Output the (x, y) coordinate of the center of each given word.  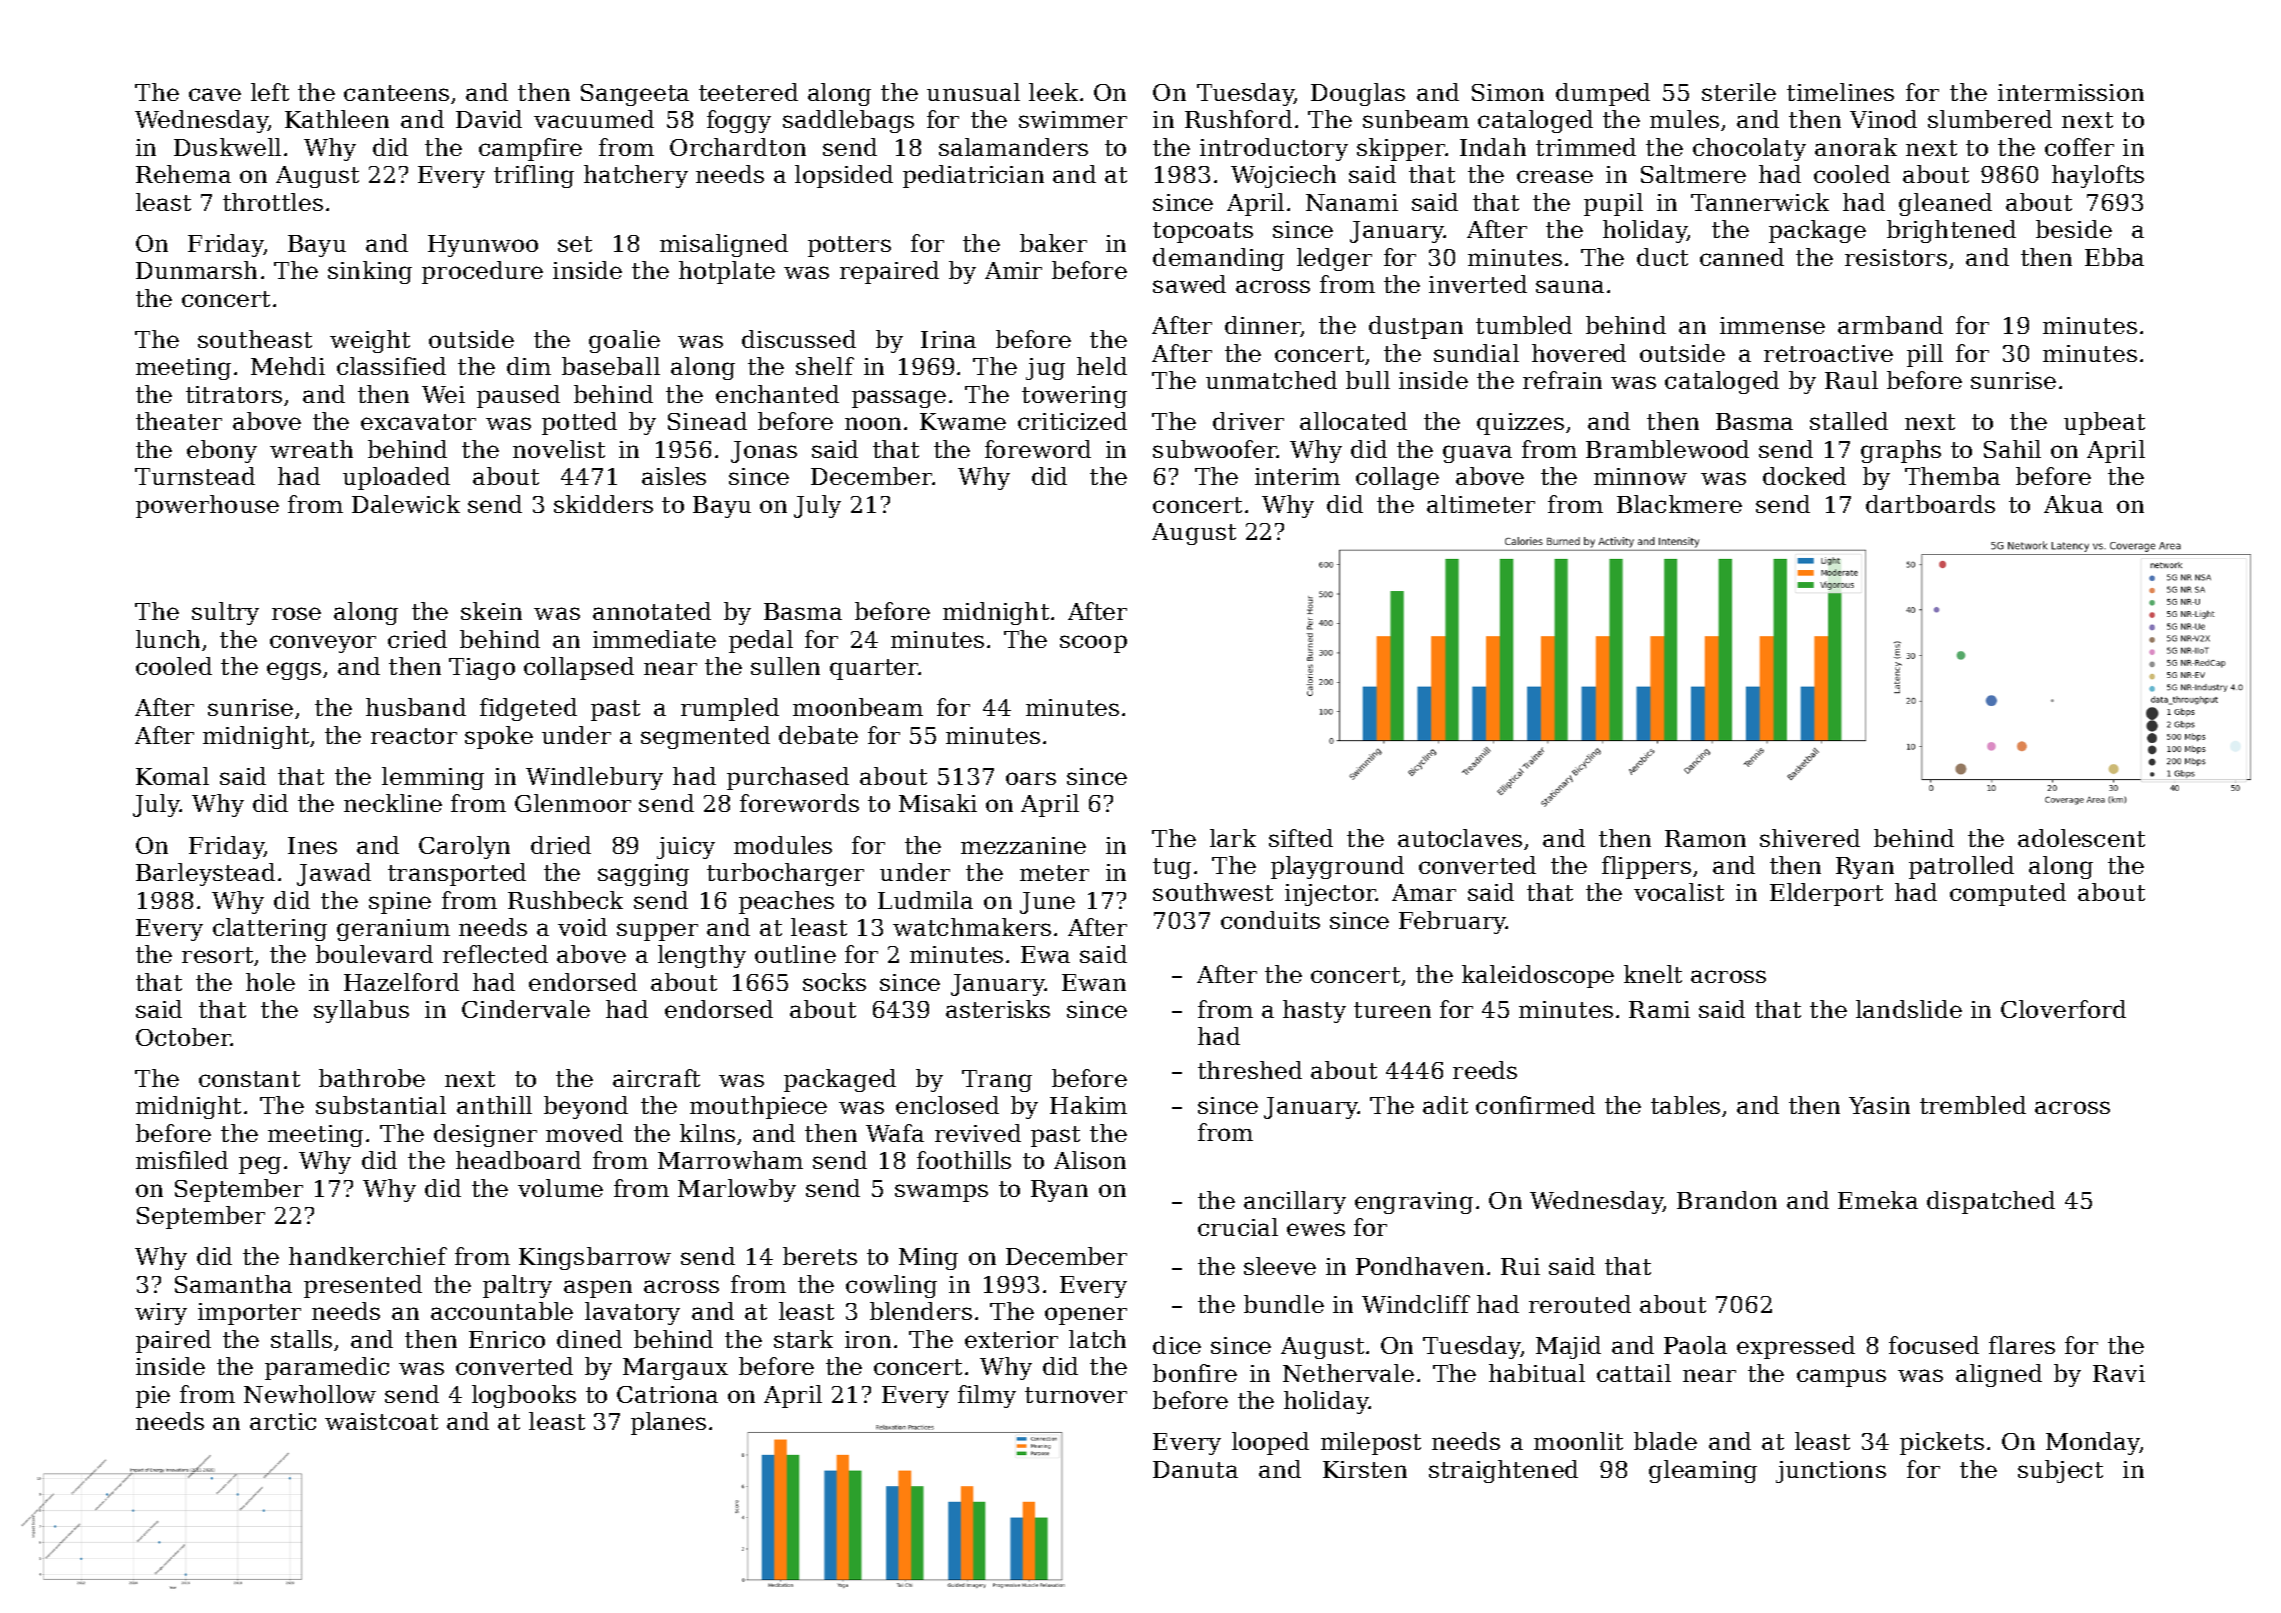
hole (270, 982)
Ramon (1705, 838)
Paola (1695, 1345)
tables (1685, 1105)
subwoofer (1215, 449)
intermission (2071, 92)
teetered (748, 92)
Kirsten (1365, 1469)
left (270, 92)
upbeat (2104, 423)
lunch (168, 639)
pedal (761, 641)
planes (668, 1423)
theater (179, 421)
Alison (1090, 1160)
